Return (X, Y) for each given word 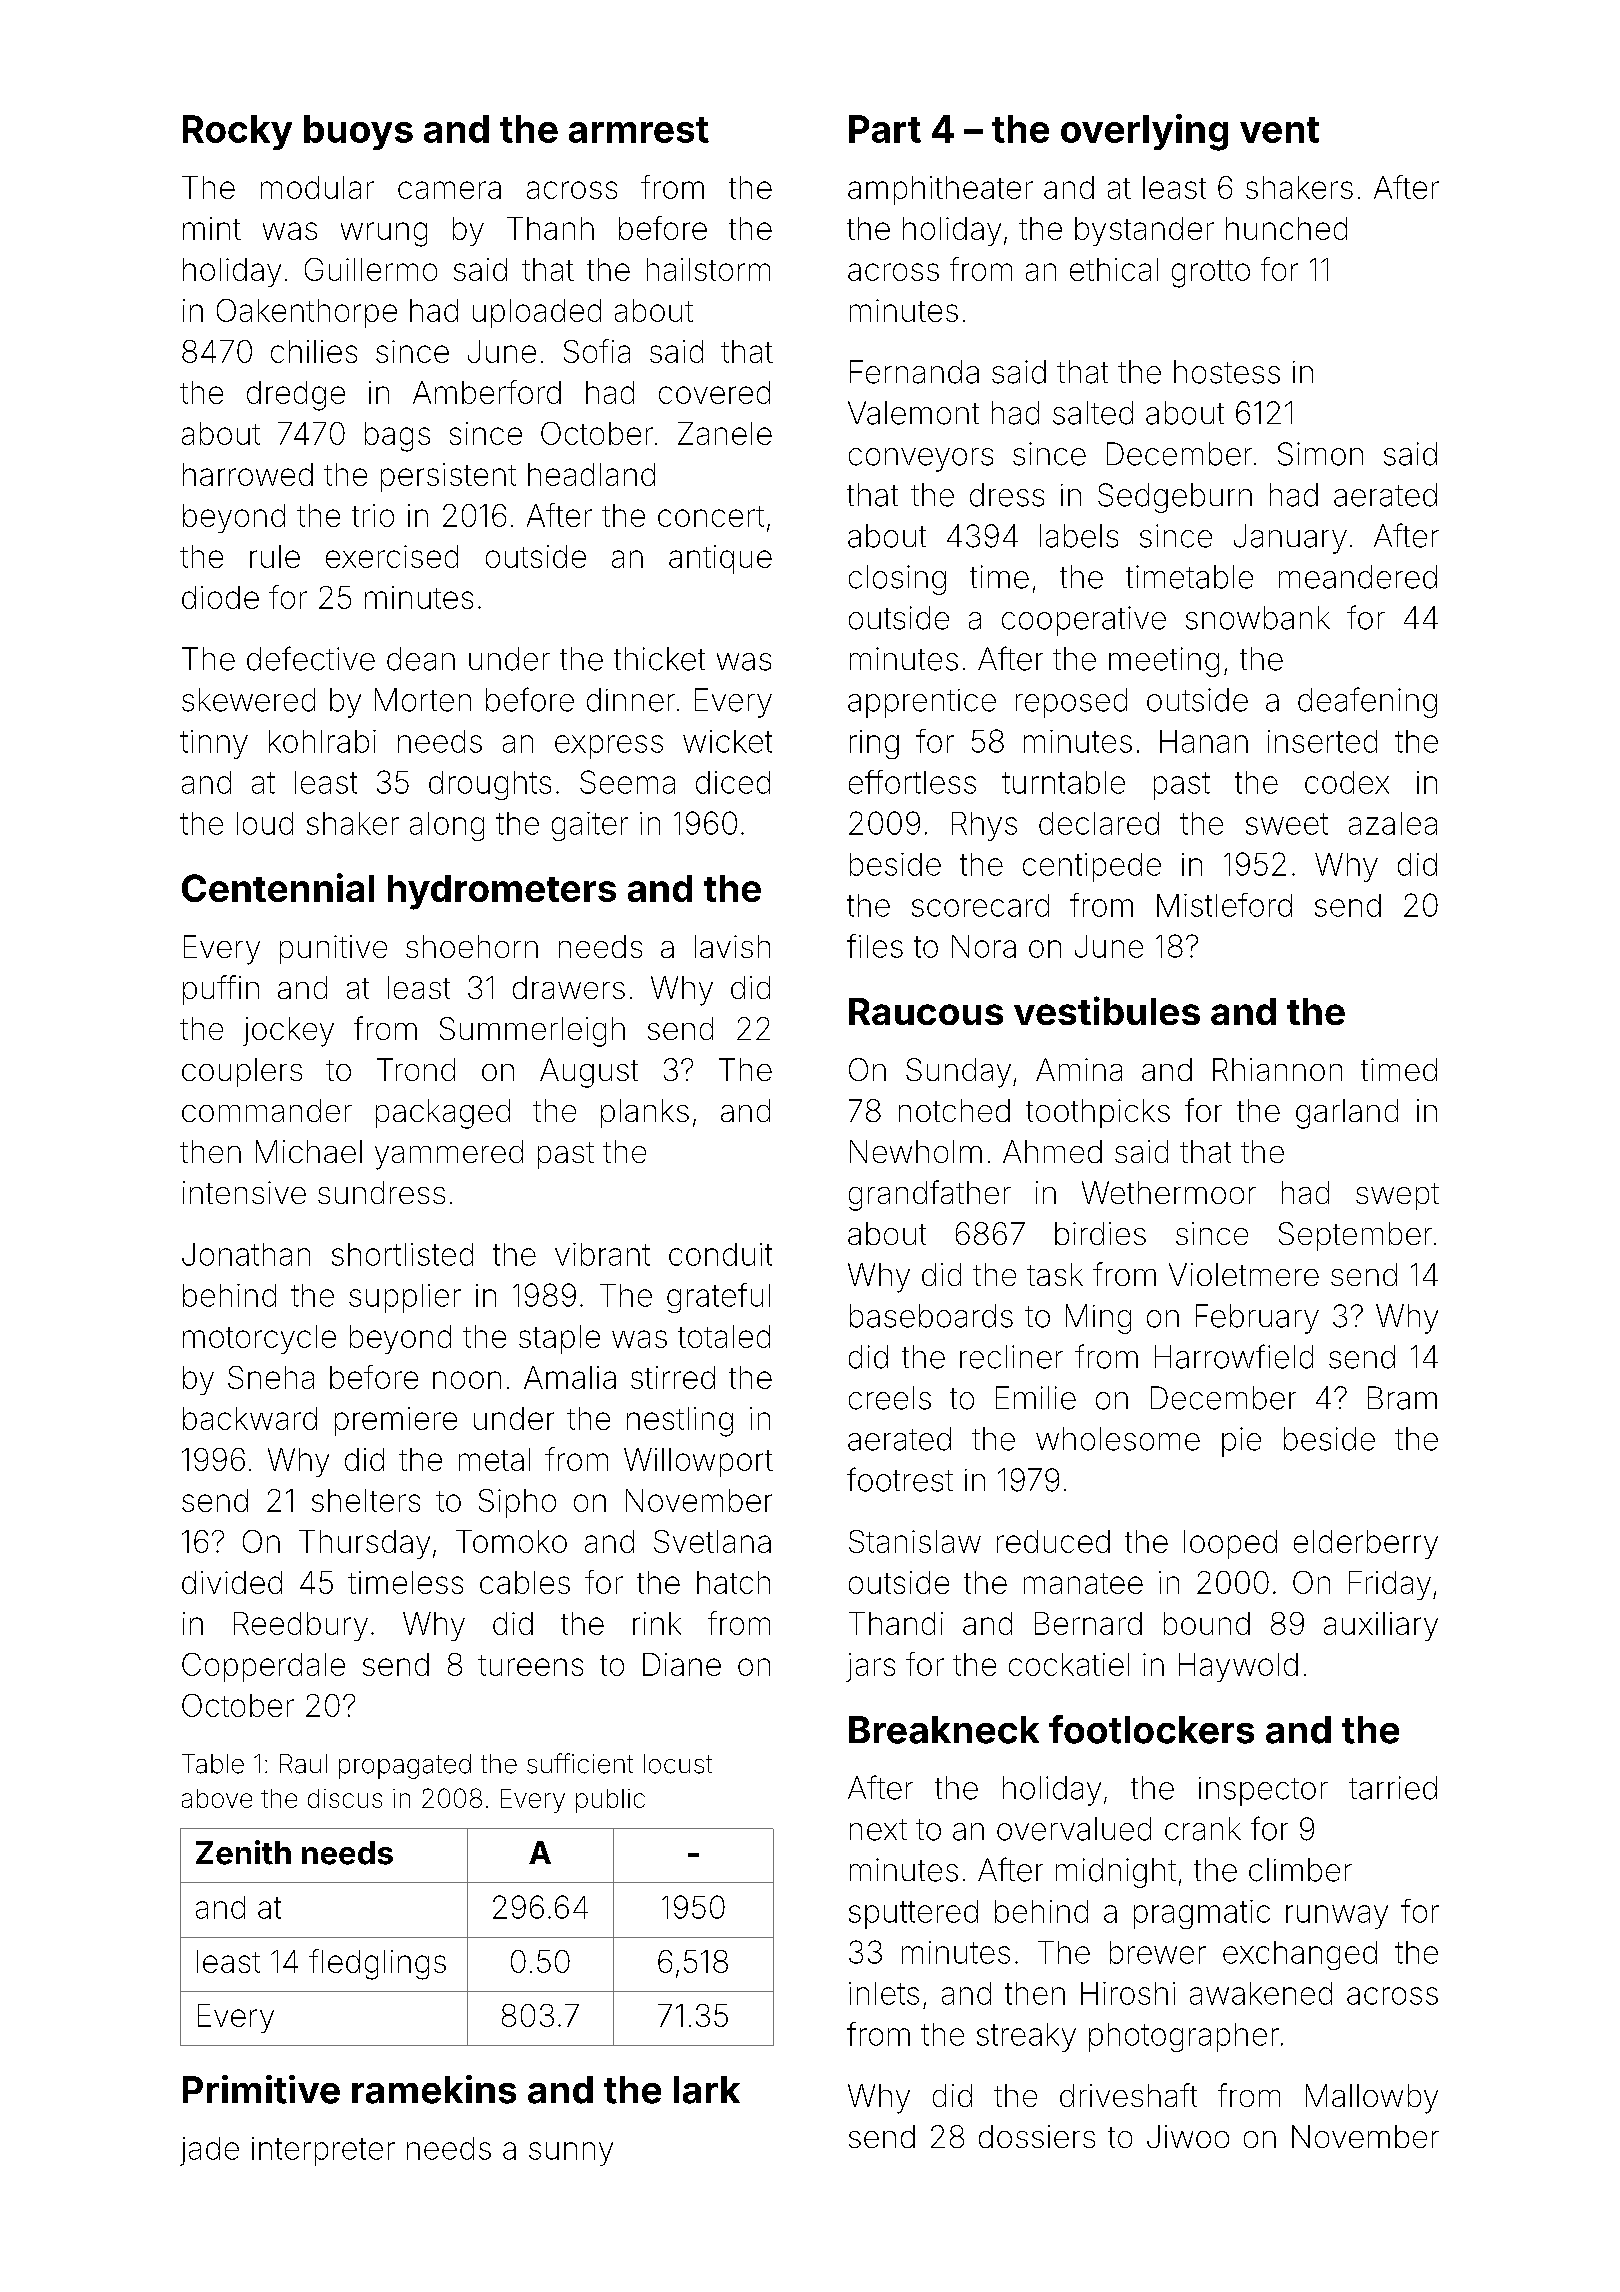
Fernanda (914, 372)
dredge (296, 396)
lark (707, 2090)
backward (250, 1418)
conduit (720, 1254)
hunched (1286, 228)
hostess (1227, 372)
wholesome (1118, 1439)
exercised (392, 556)
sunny (571, 2154)
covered (714, 392)
